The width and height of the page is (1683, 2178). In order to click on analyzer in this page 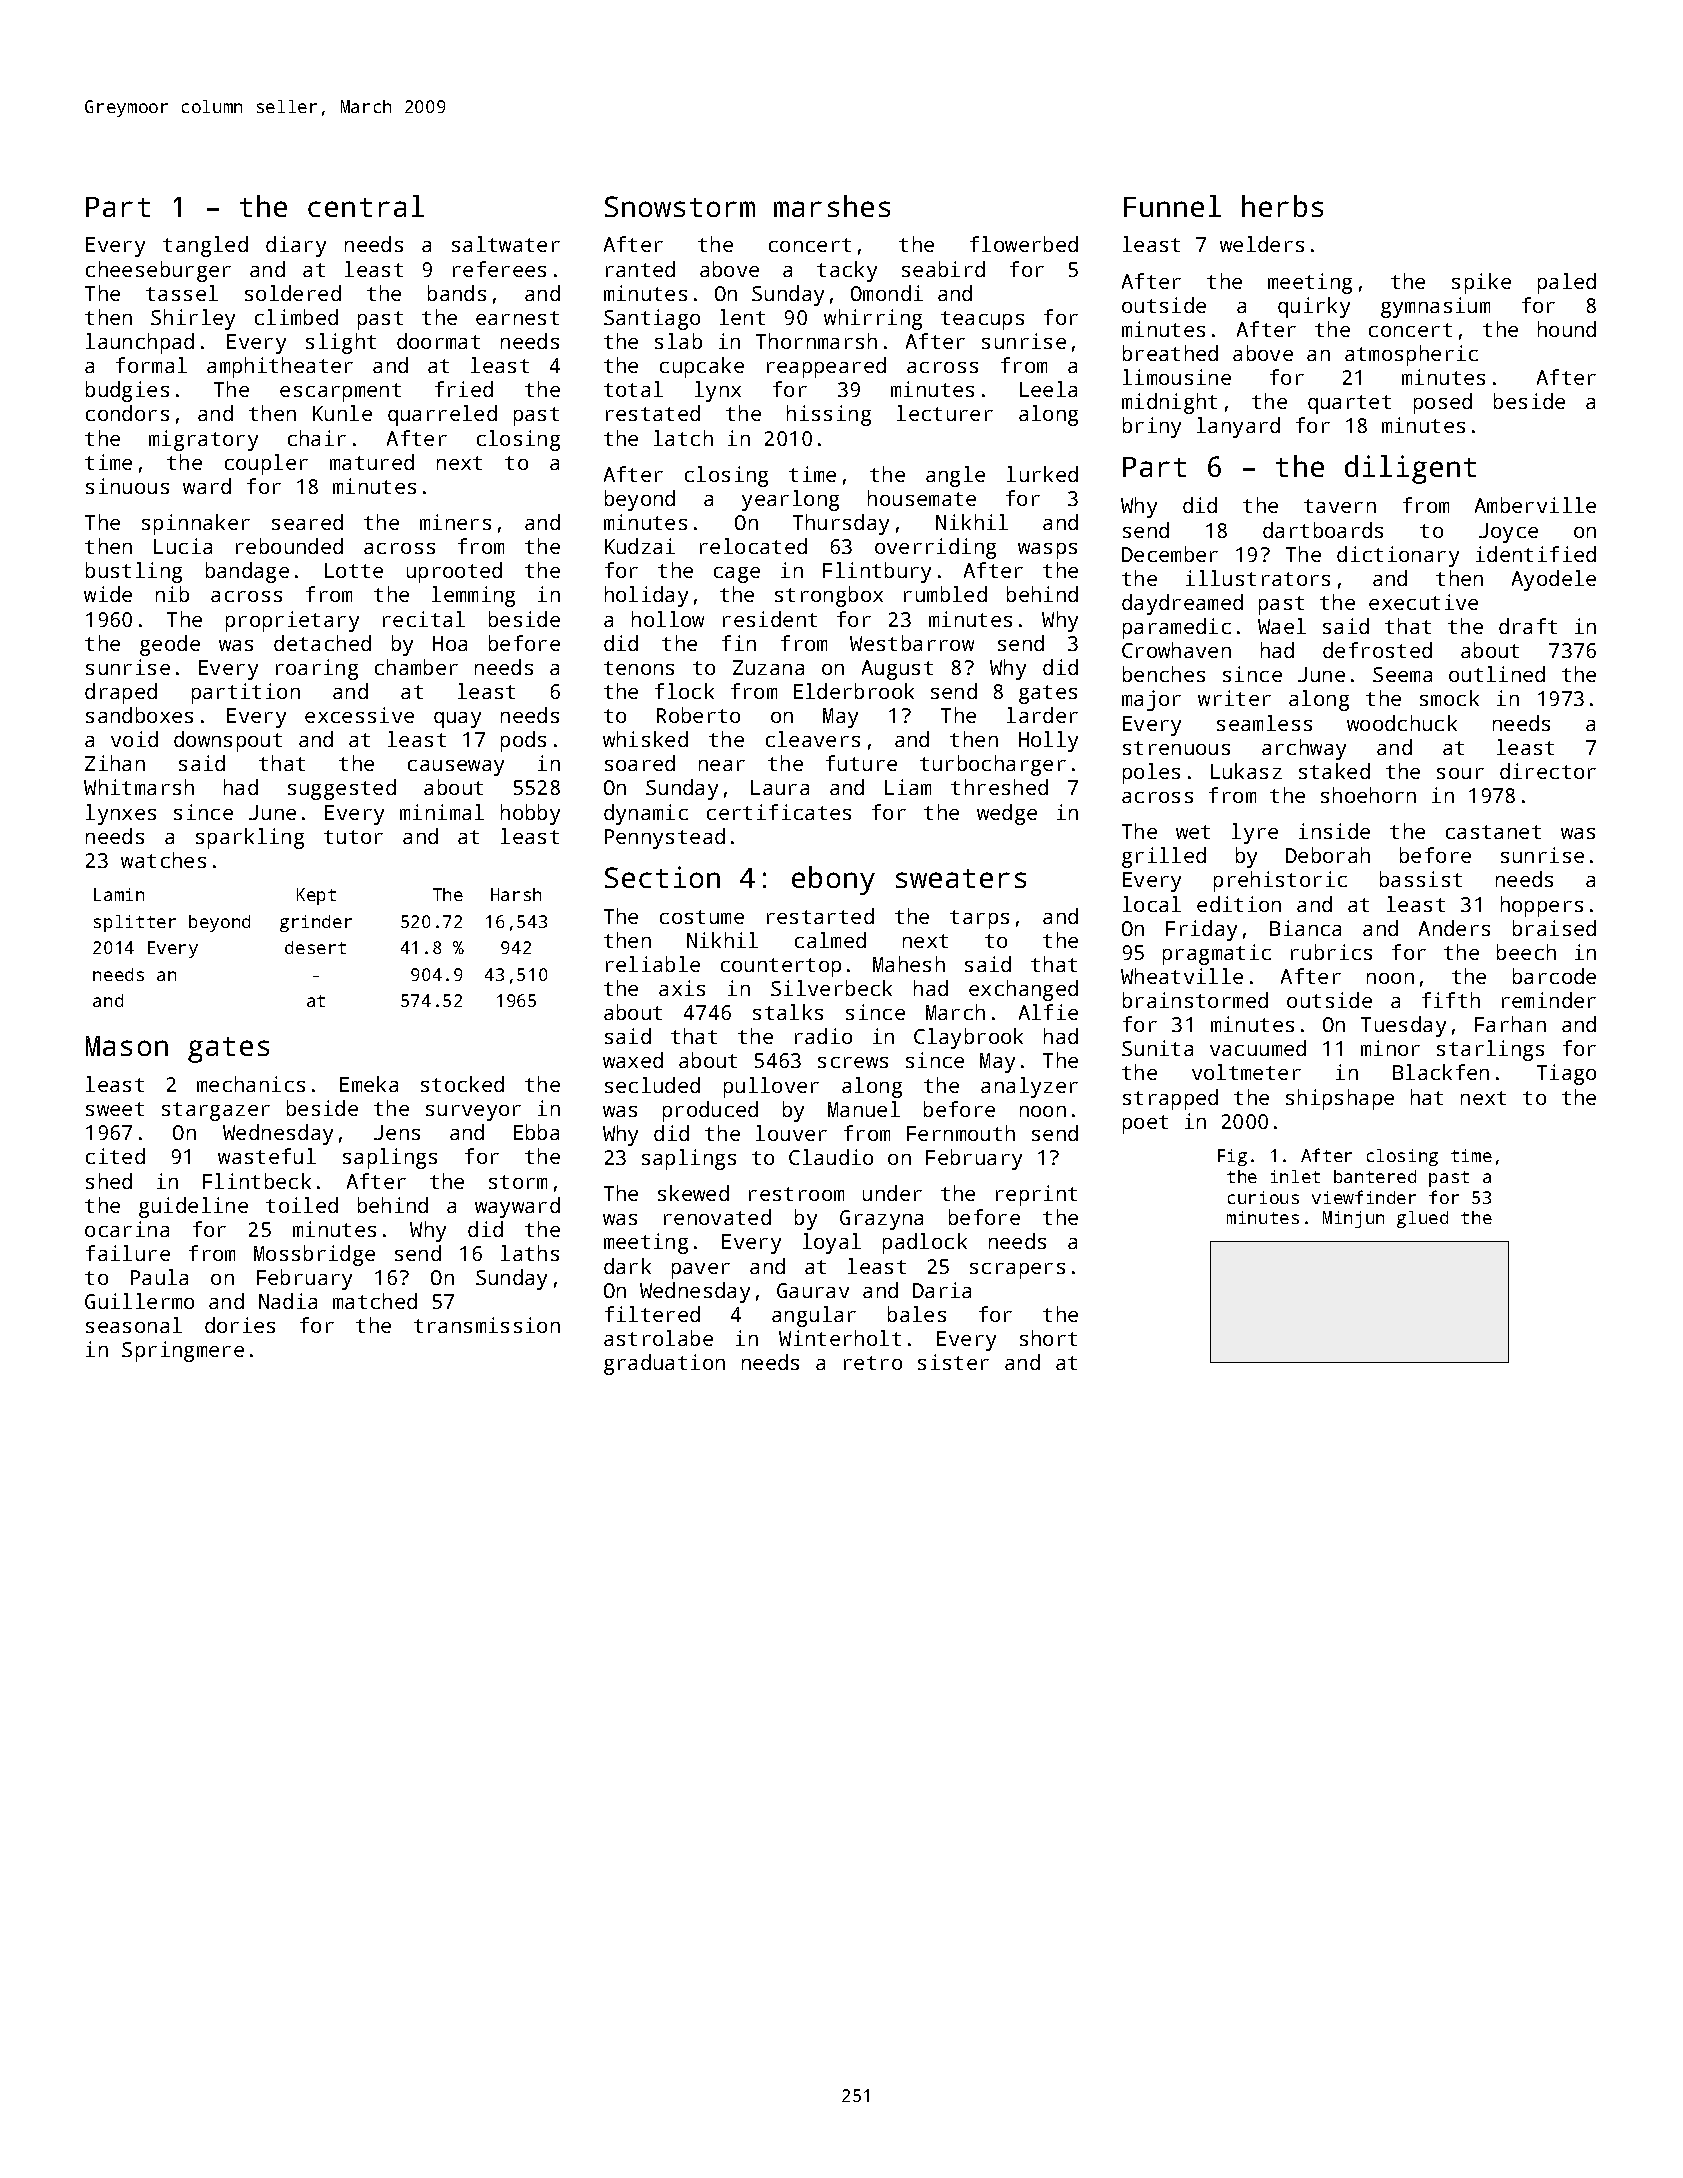, I will do `click(1029, 1087)`.
